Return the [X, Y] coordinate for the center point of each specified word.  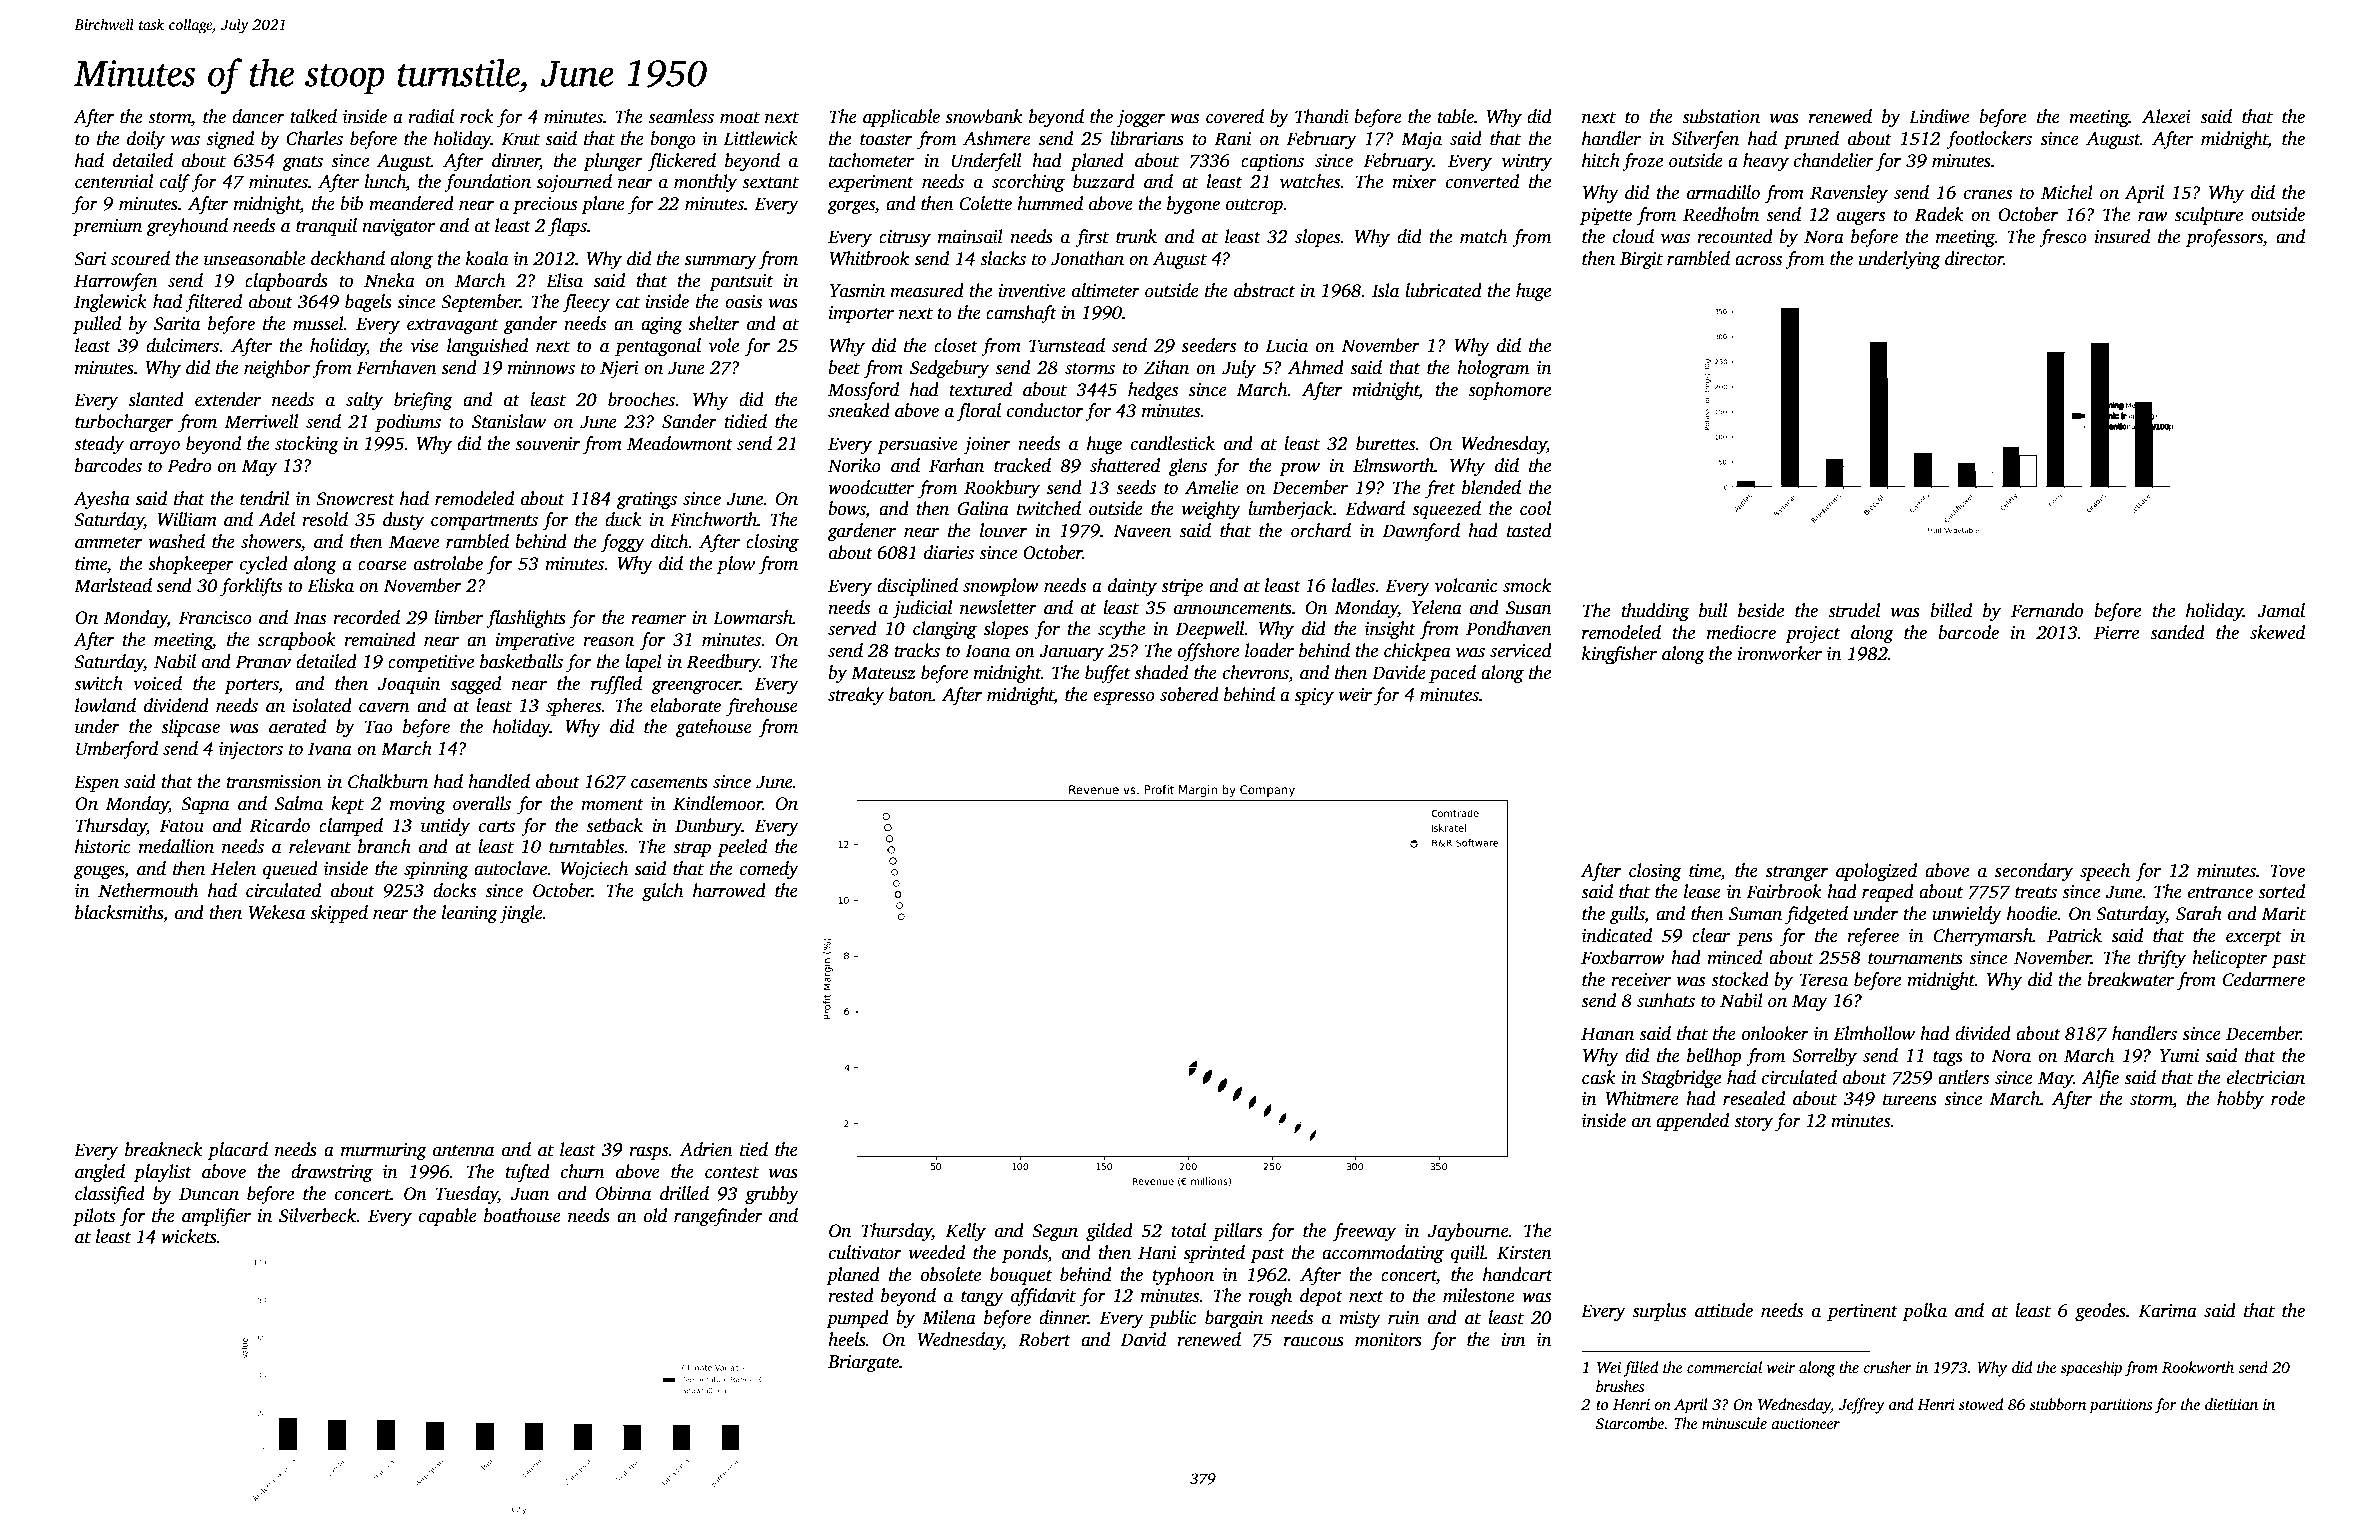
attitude [1724, 1310]
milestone [1479, 1295]
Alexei [2166, 116]
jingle [521, 914]
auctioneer [1806, 1423]
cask [1599, 1077]
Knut [520, 139]
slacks [1003, 258]
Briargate [863, 1363]
